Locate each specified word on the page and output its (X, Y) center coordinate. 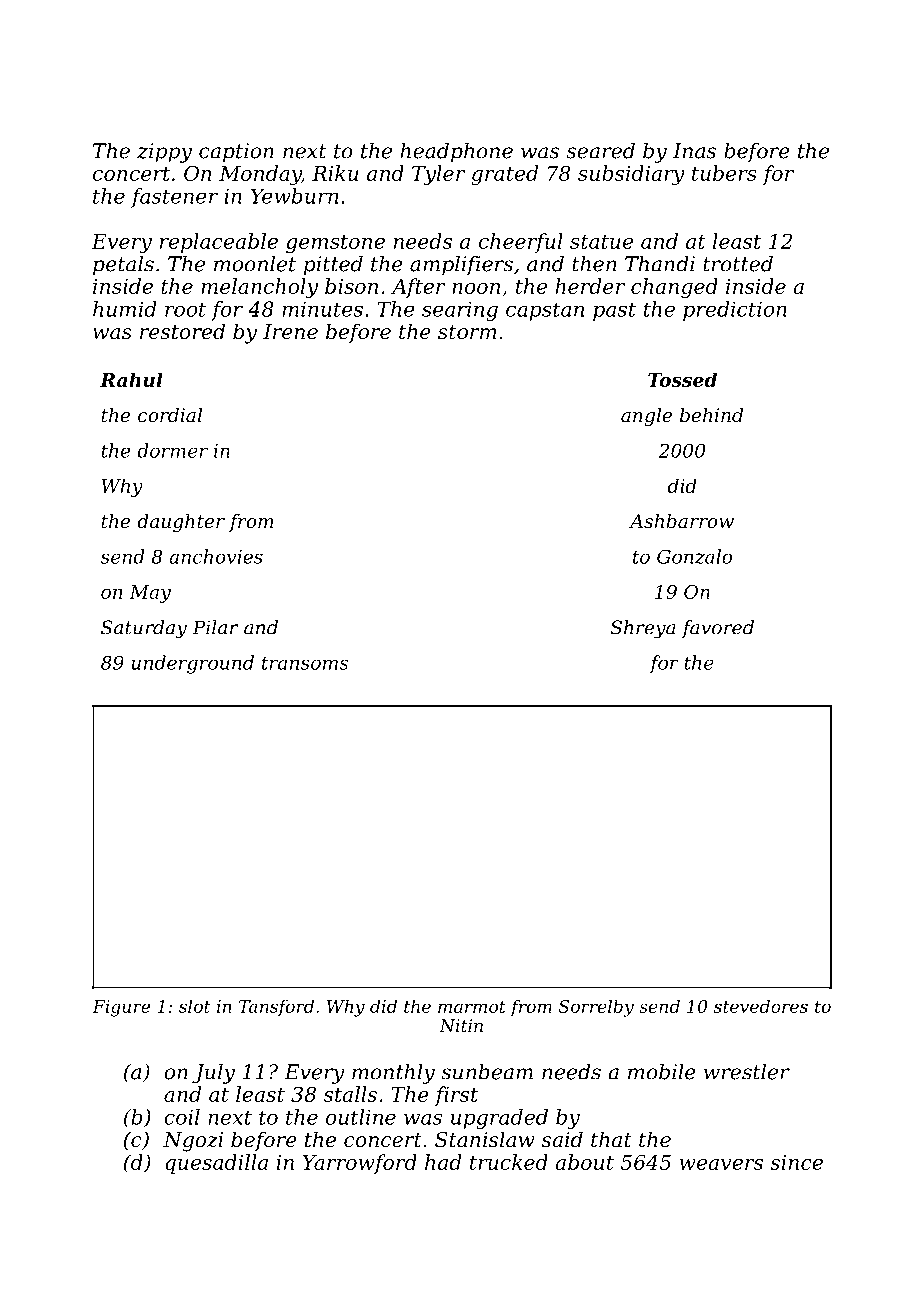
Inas (694, 151)
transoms (305, 663)
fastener (174, 198)
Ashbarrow (681, 521)
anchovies (216, 556)
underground (192, 664)
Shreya (642, 629)
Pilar (215, 627)
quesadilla (216, 1164)
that (611, 1139)
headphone (456, 153)
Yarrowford (360, 1164)
